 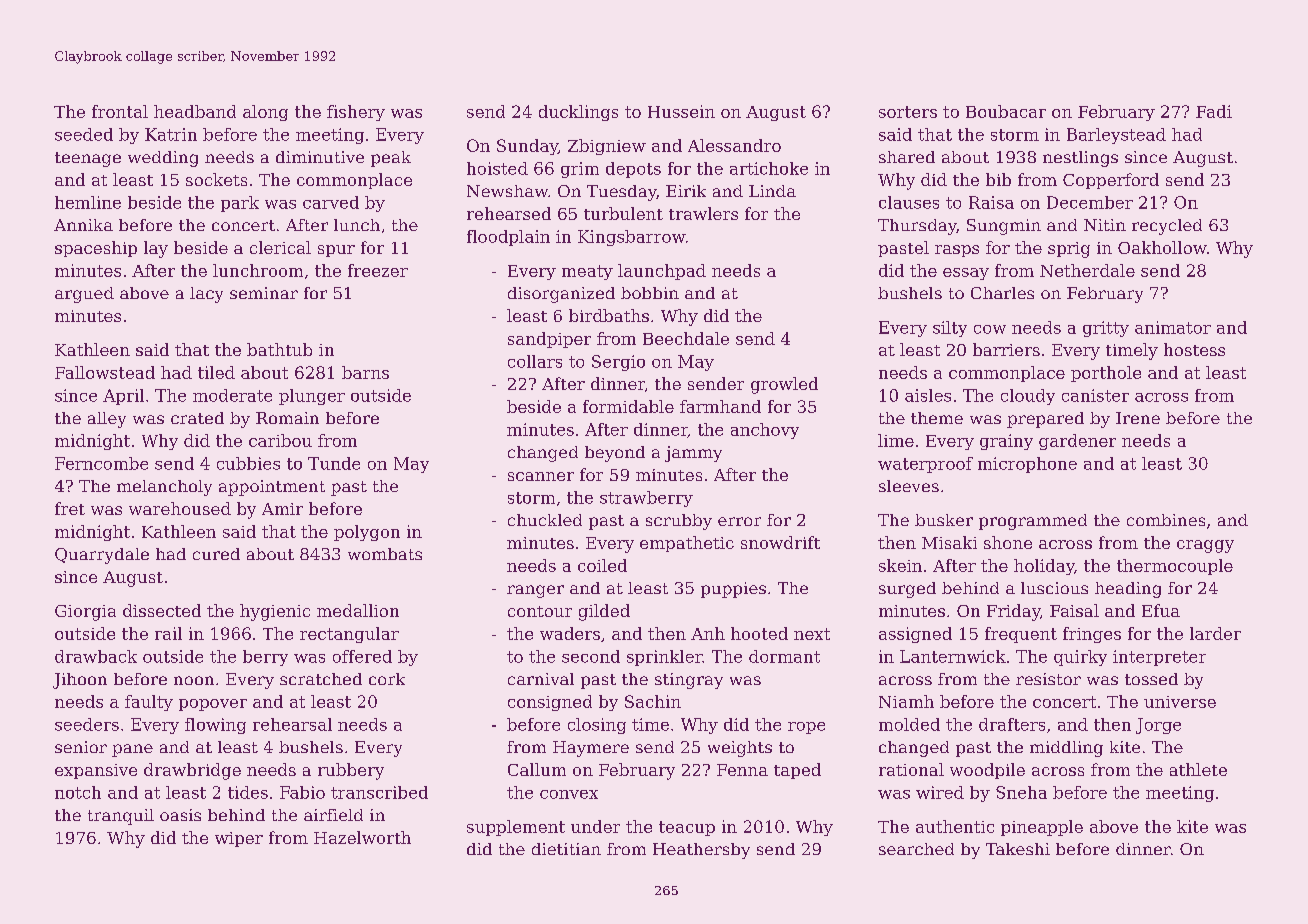 What do you see at coordinates (275, 612) in the screenshot?
I see `hygienic` at bounding box center [275, 612].
